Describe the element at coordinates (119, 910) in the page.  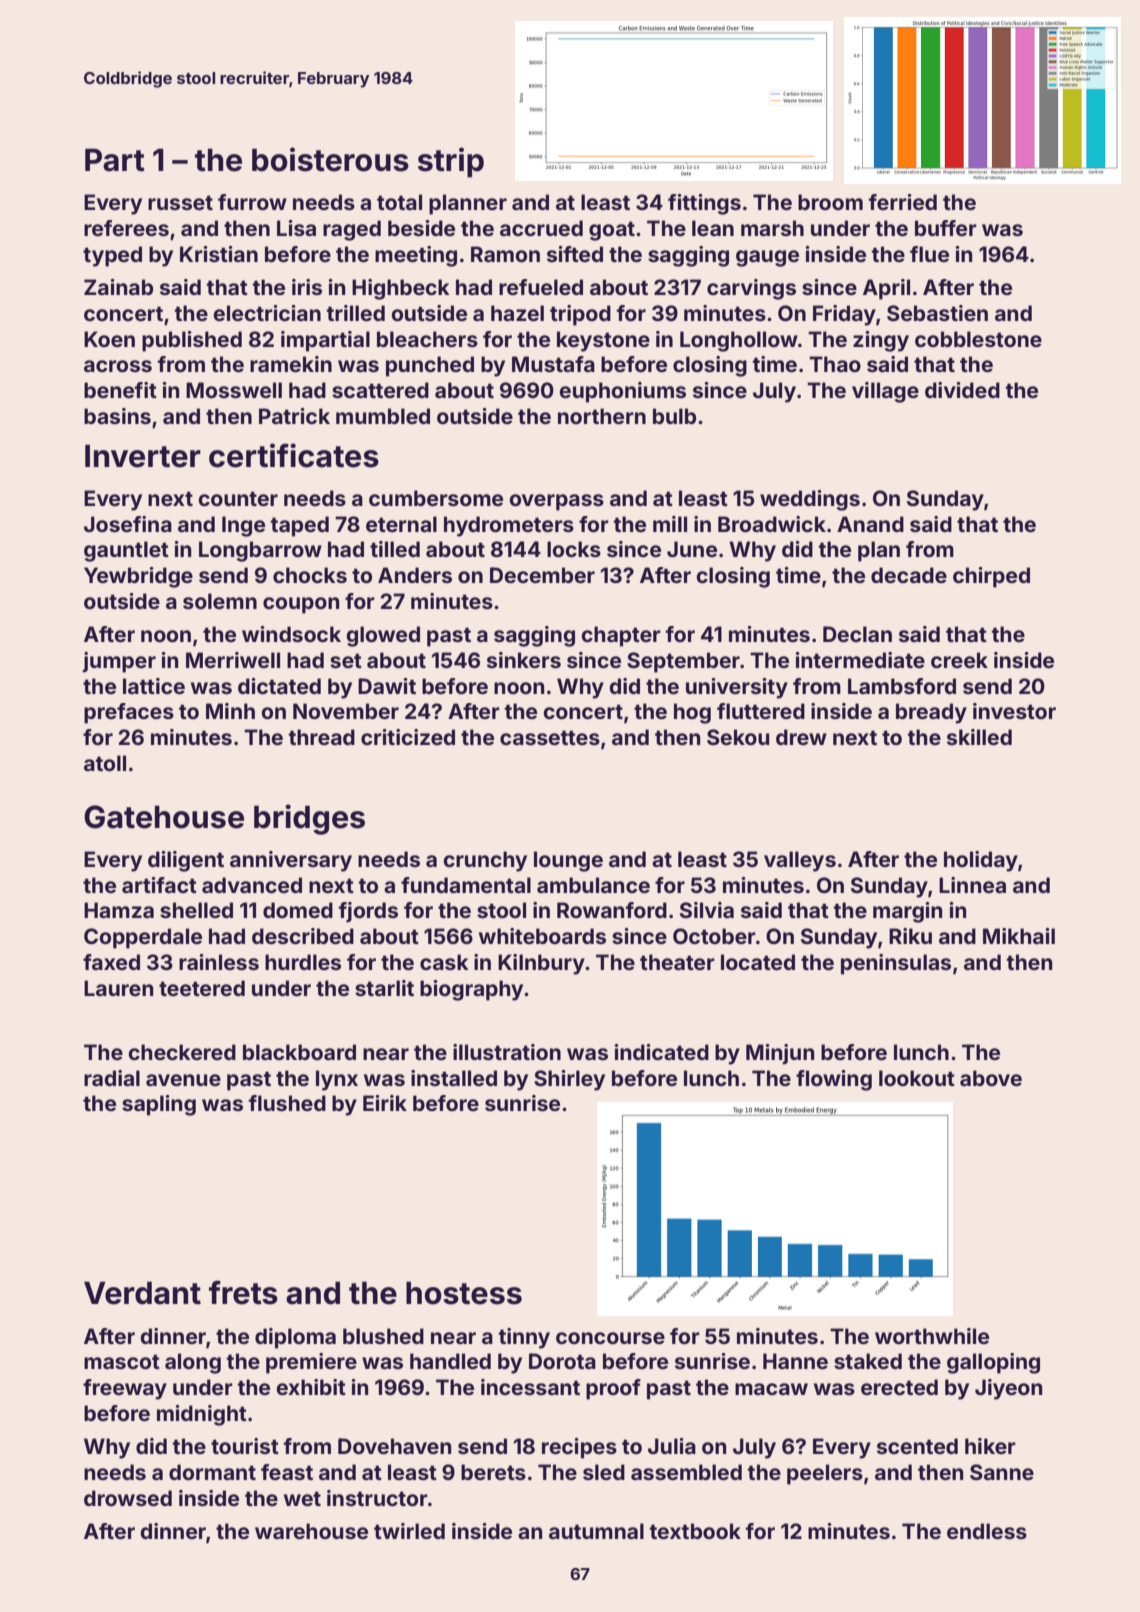
I see `Hamza` at that location.
